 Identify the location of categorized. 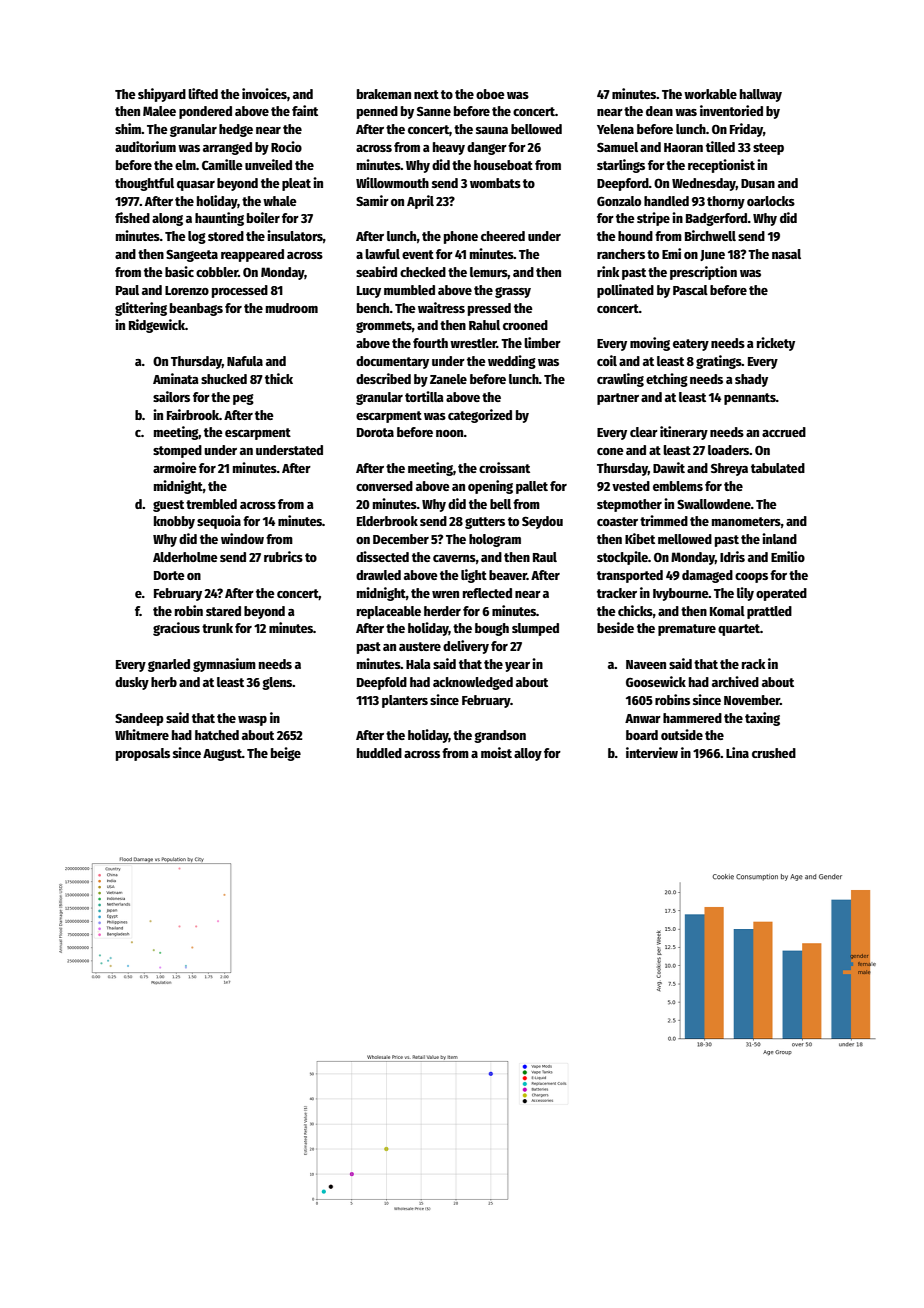
(480, 416).
